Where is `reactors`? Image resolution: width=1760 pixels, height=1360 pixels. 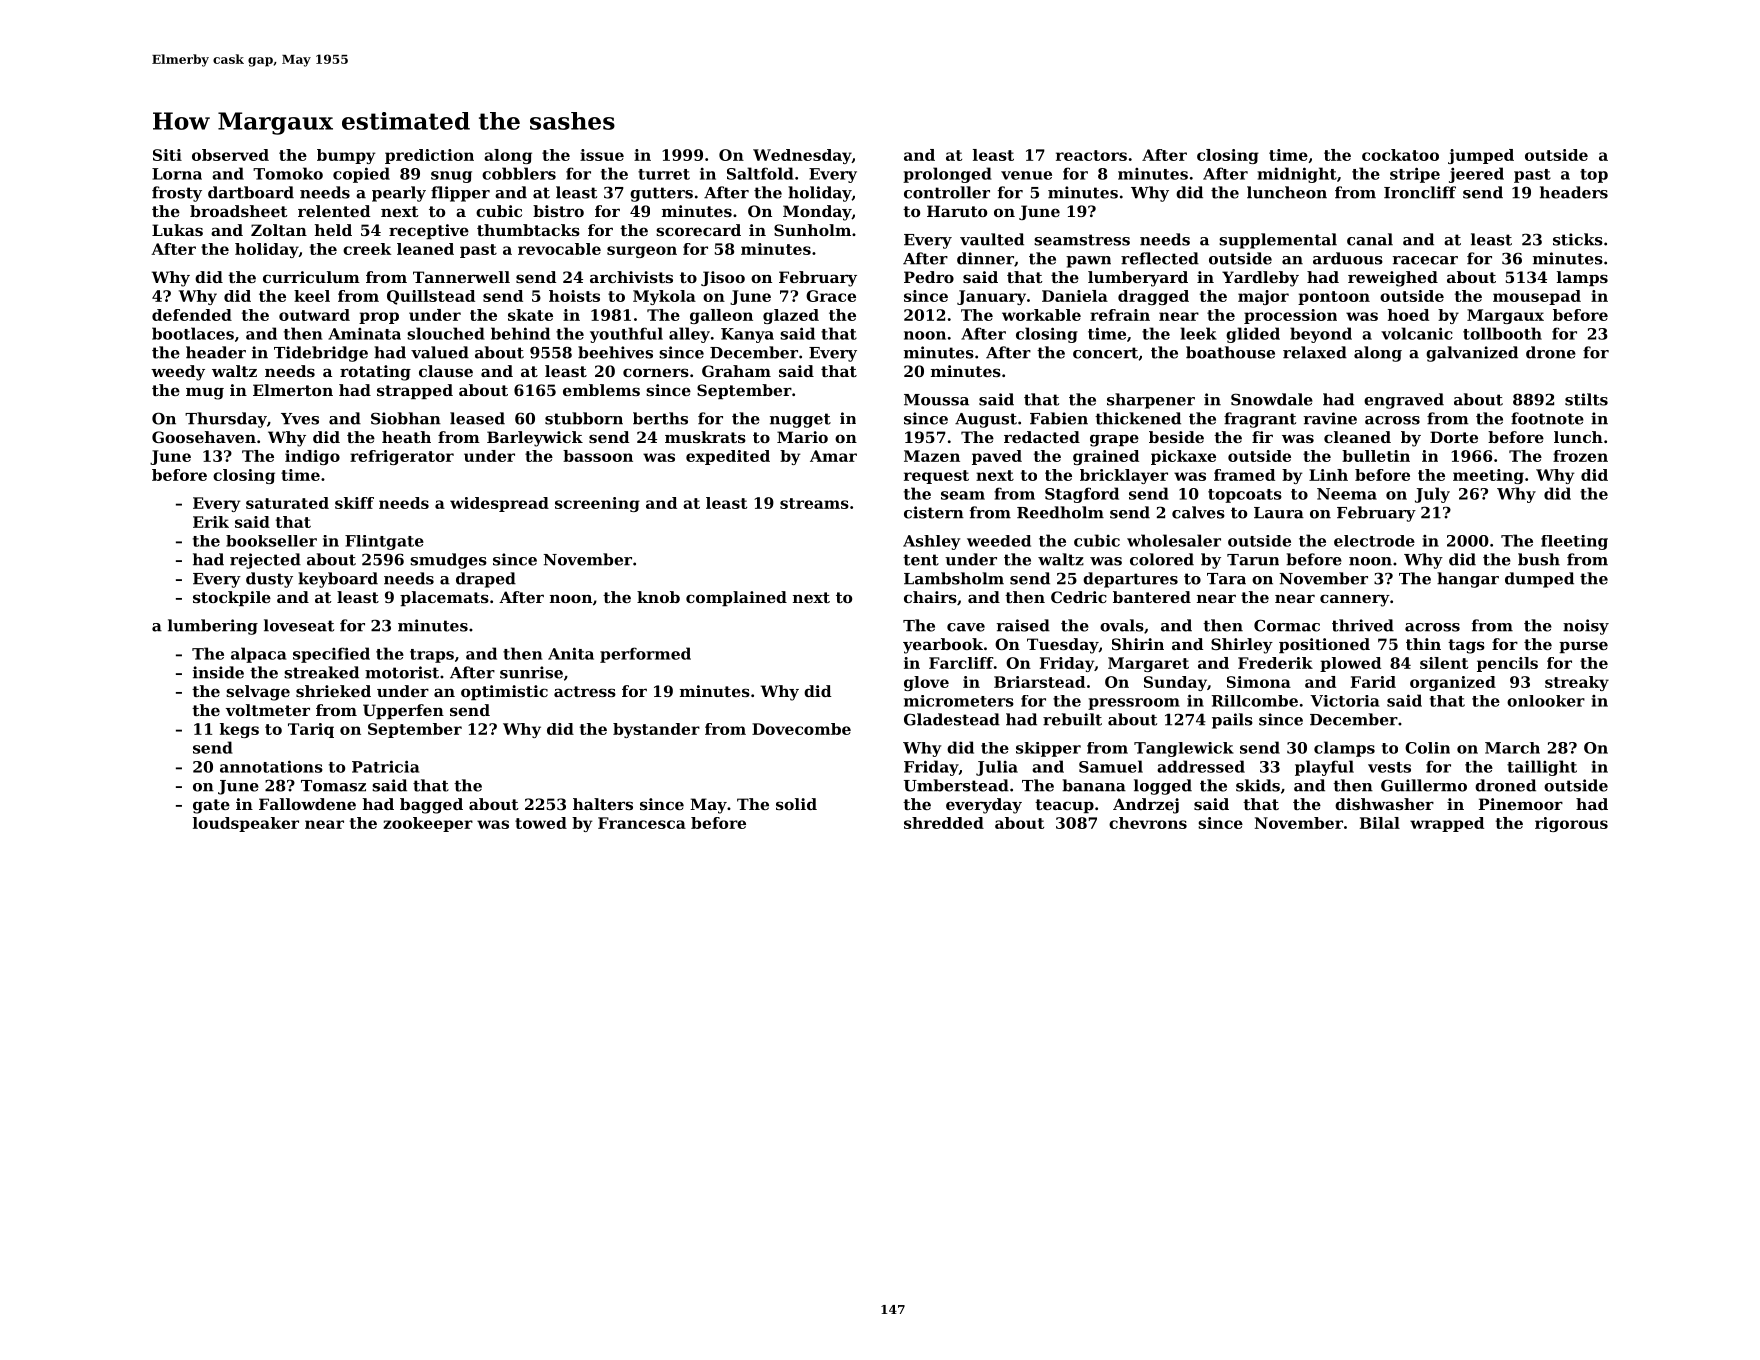
reactors is located at coordinates (1091, 155).
